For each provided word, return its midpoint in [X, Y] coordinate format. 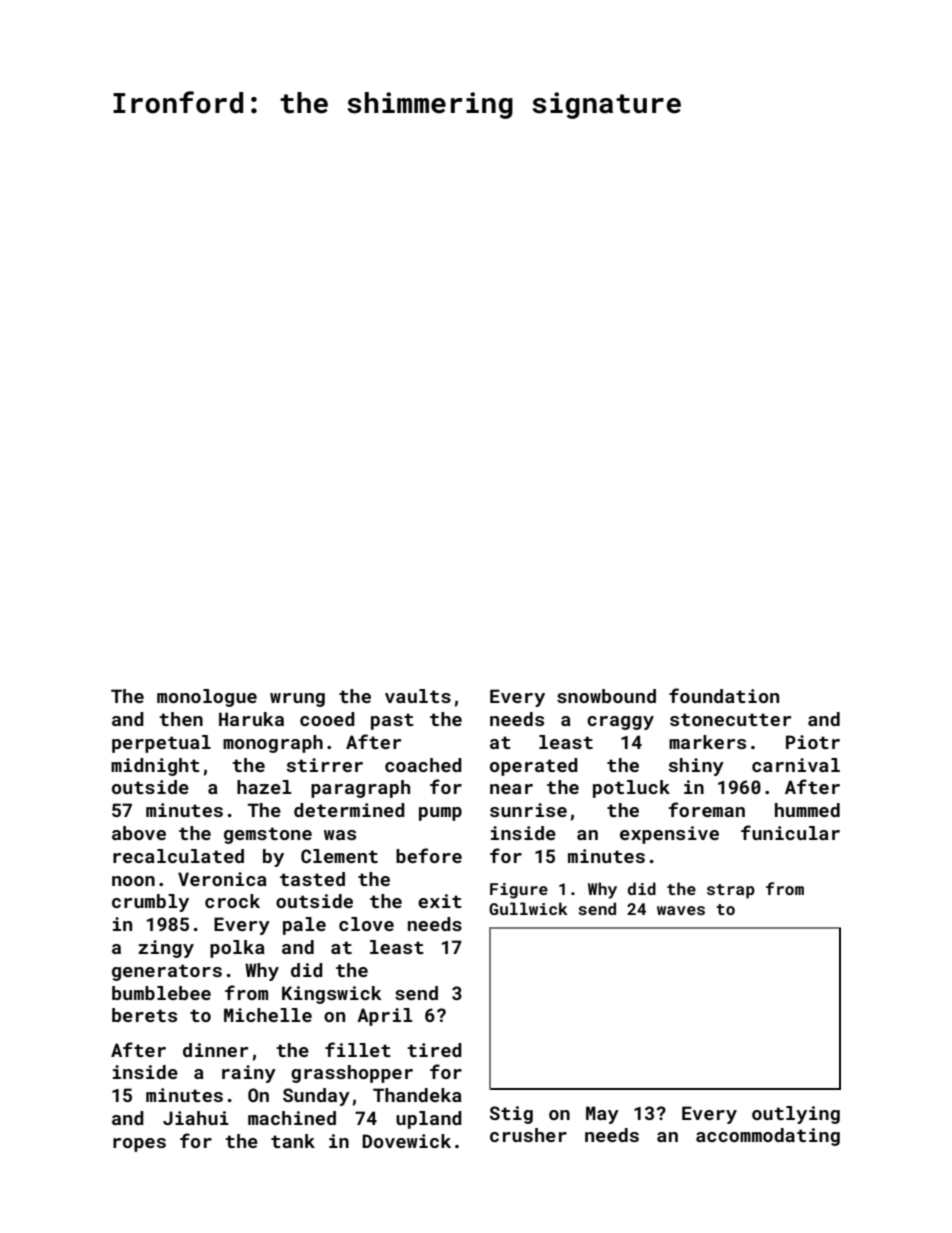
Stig [511, 1115]
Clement [339, 856]
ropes [139, 1145]
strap [731, 891]
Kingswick [332, 995]
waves [681, 910]
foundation [724, 695]
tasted [312, 879]
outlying [796, 1115]
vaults [418, 696]
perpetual [161, 744]
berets [144, 1015]
